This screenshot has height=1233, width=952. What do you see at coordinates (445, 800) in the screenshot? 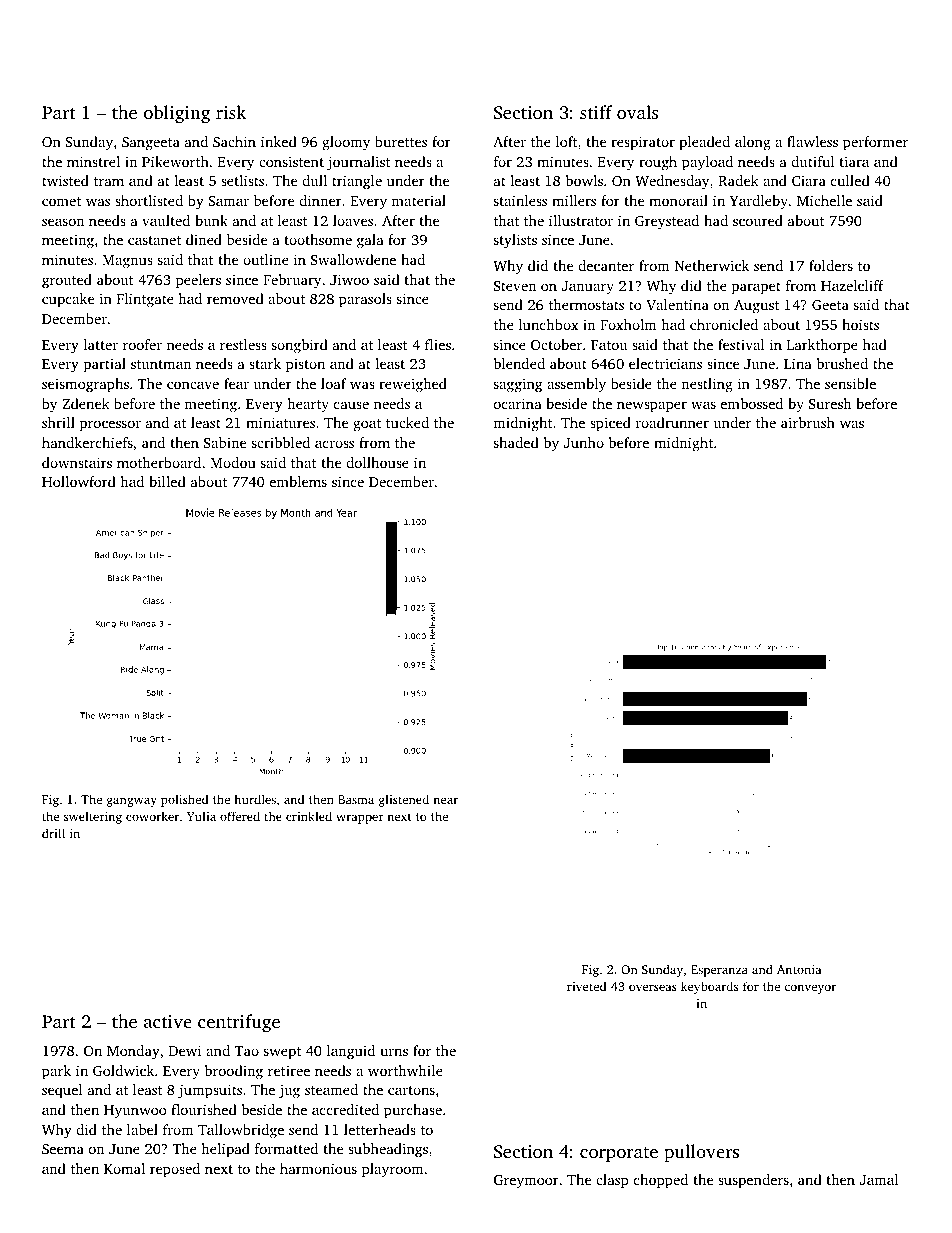
I see `near` at bounding box center [445, 800].
